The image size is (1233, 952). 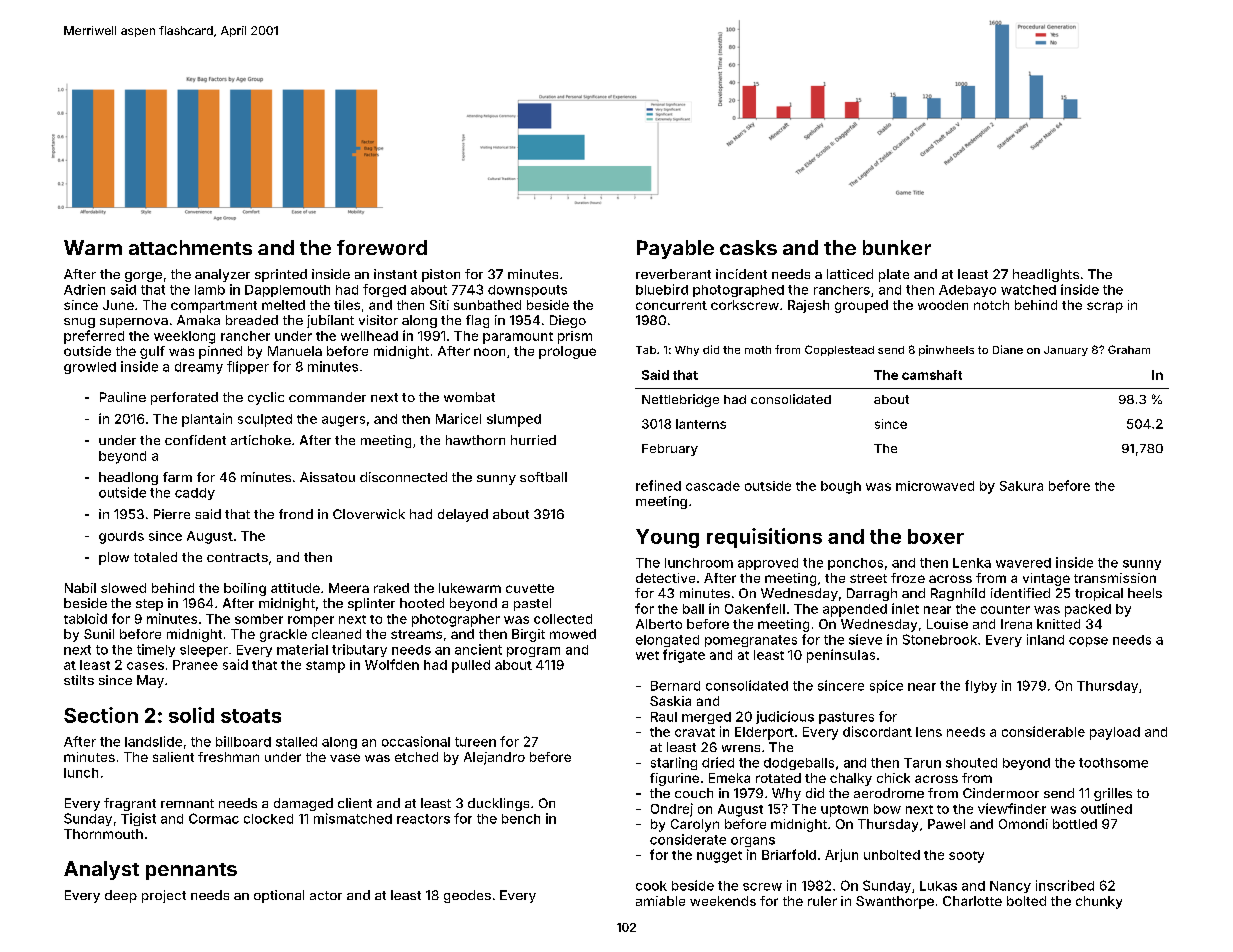 What do you see at coordinates (932, 375) in the screenshot?
I see `camshaft` at bounding box center [932, 375].
